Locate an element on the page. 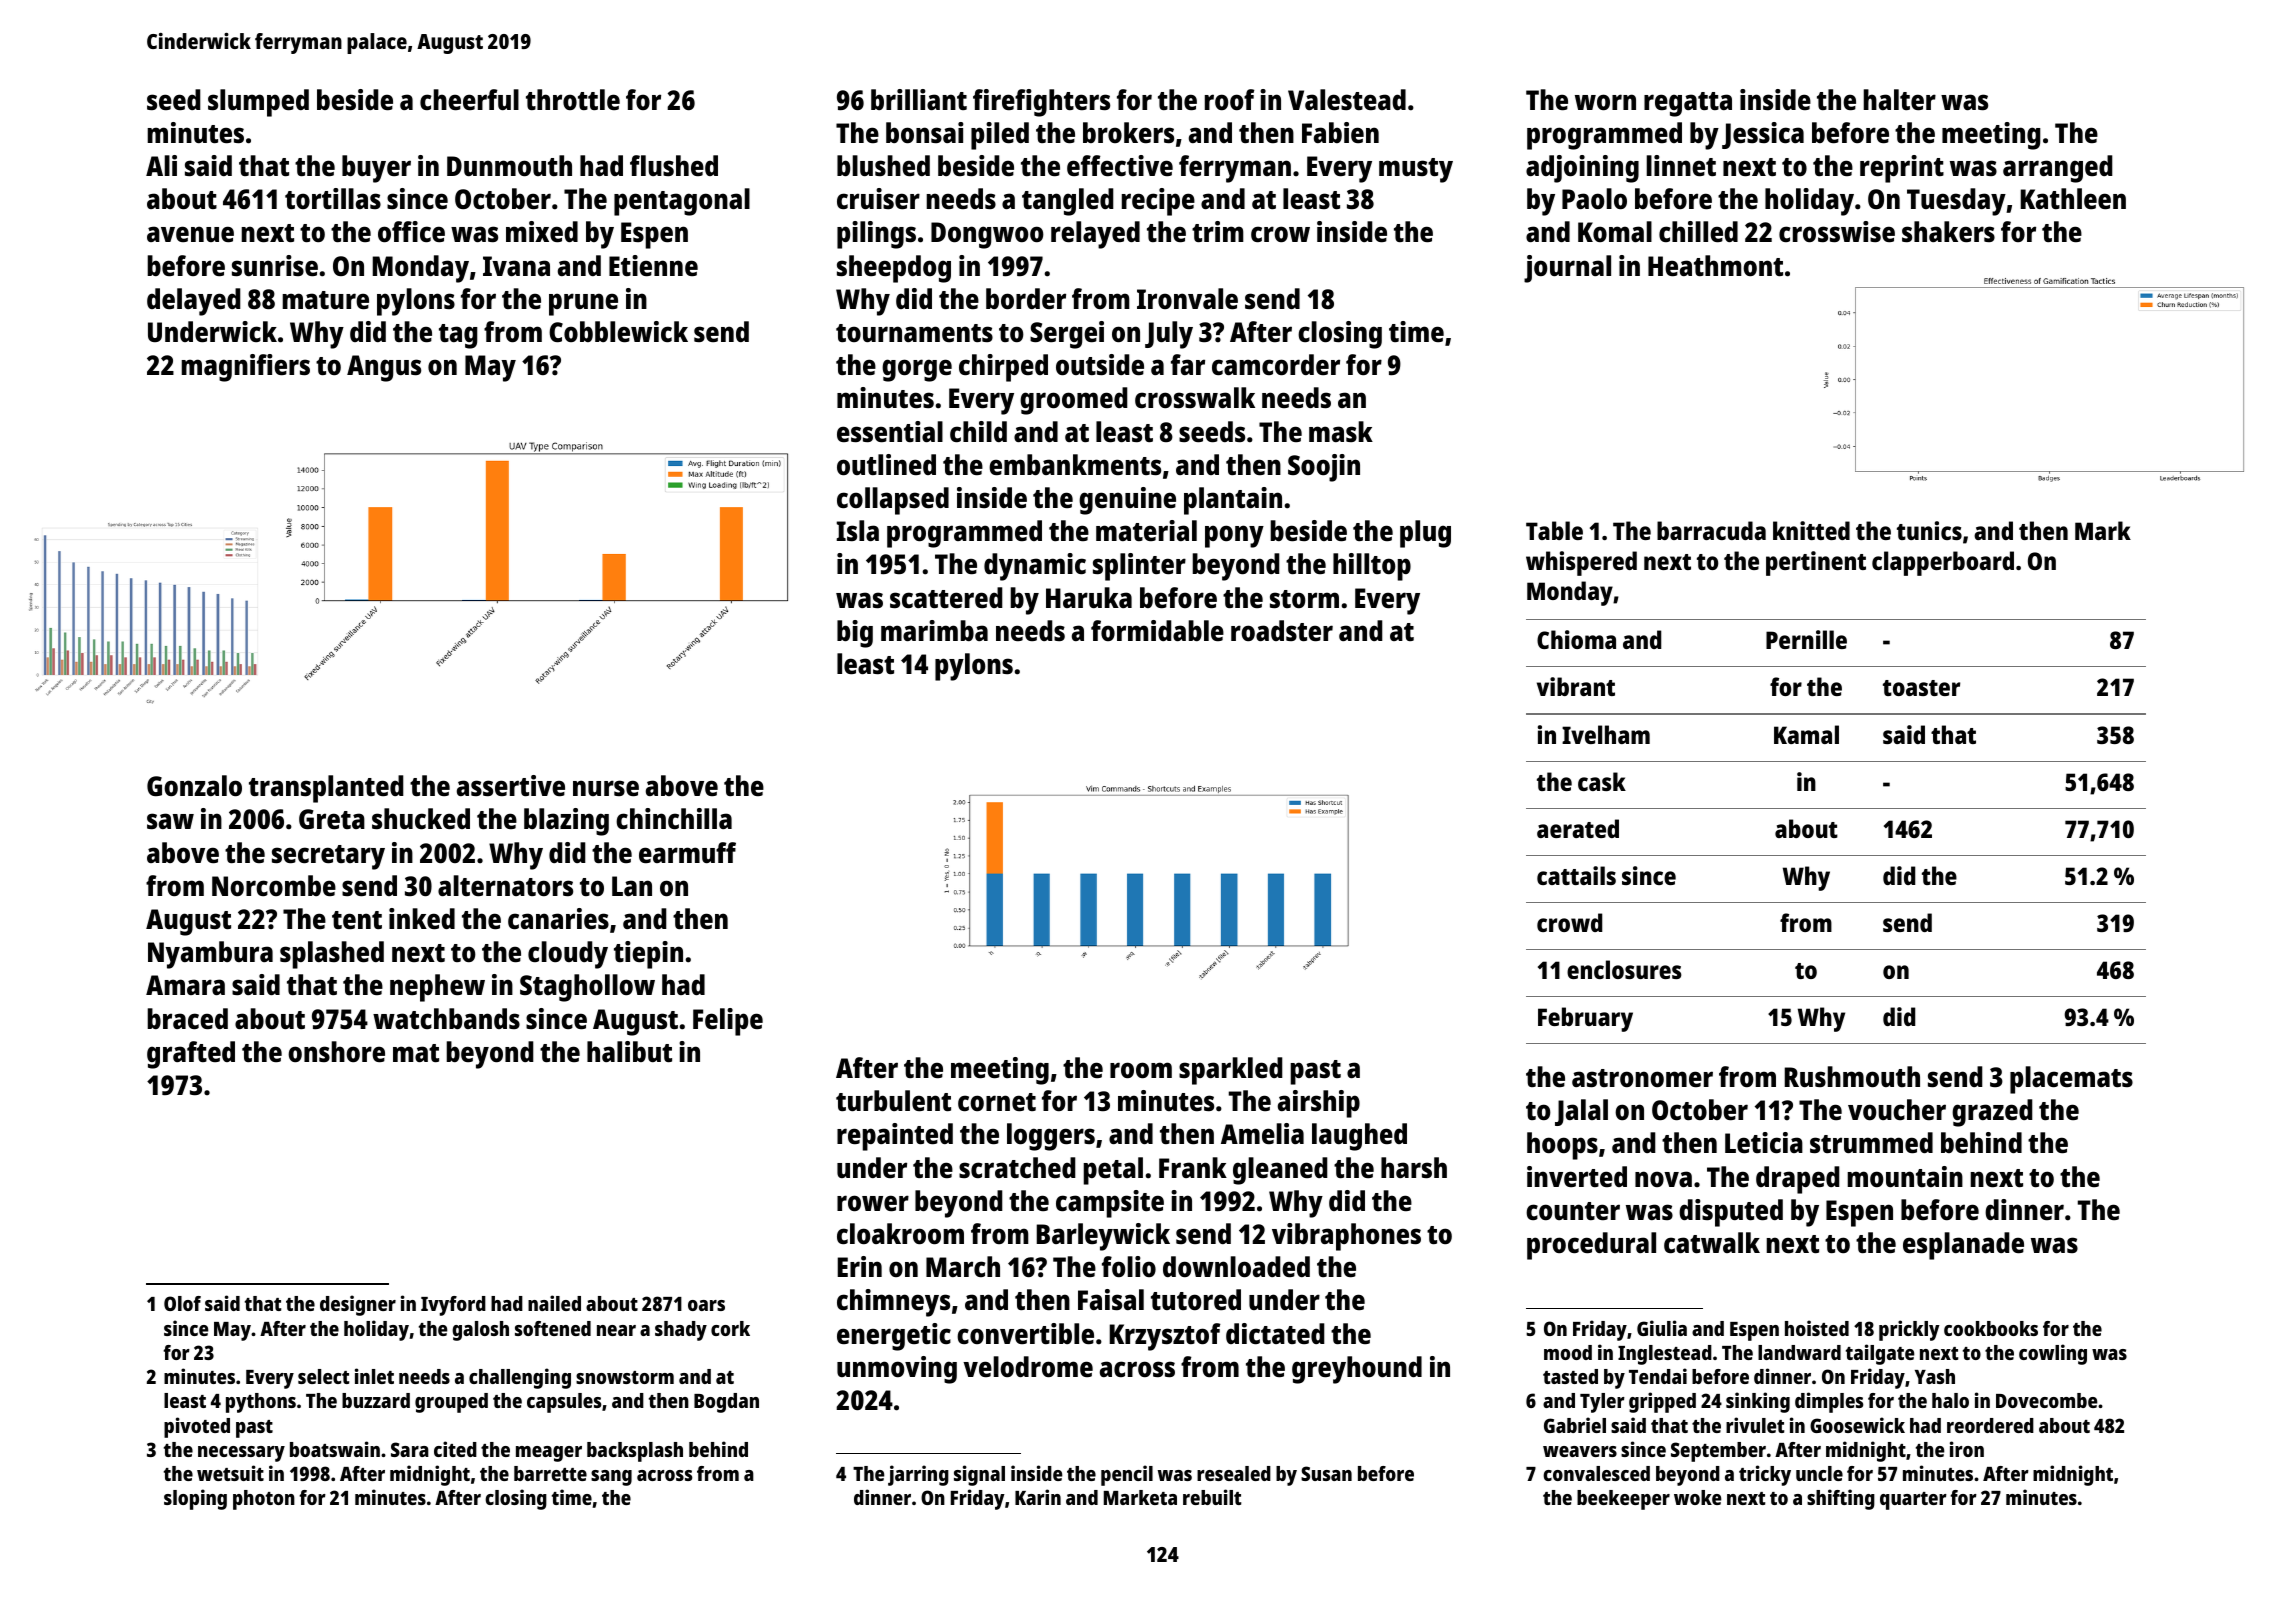 This image has width=2292, height=1620. designer is located at coordinates (358, 1305).
